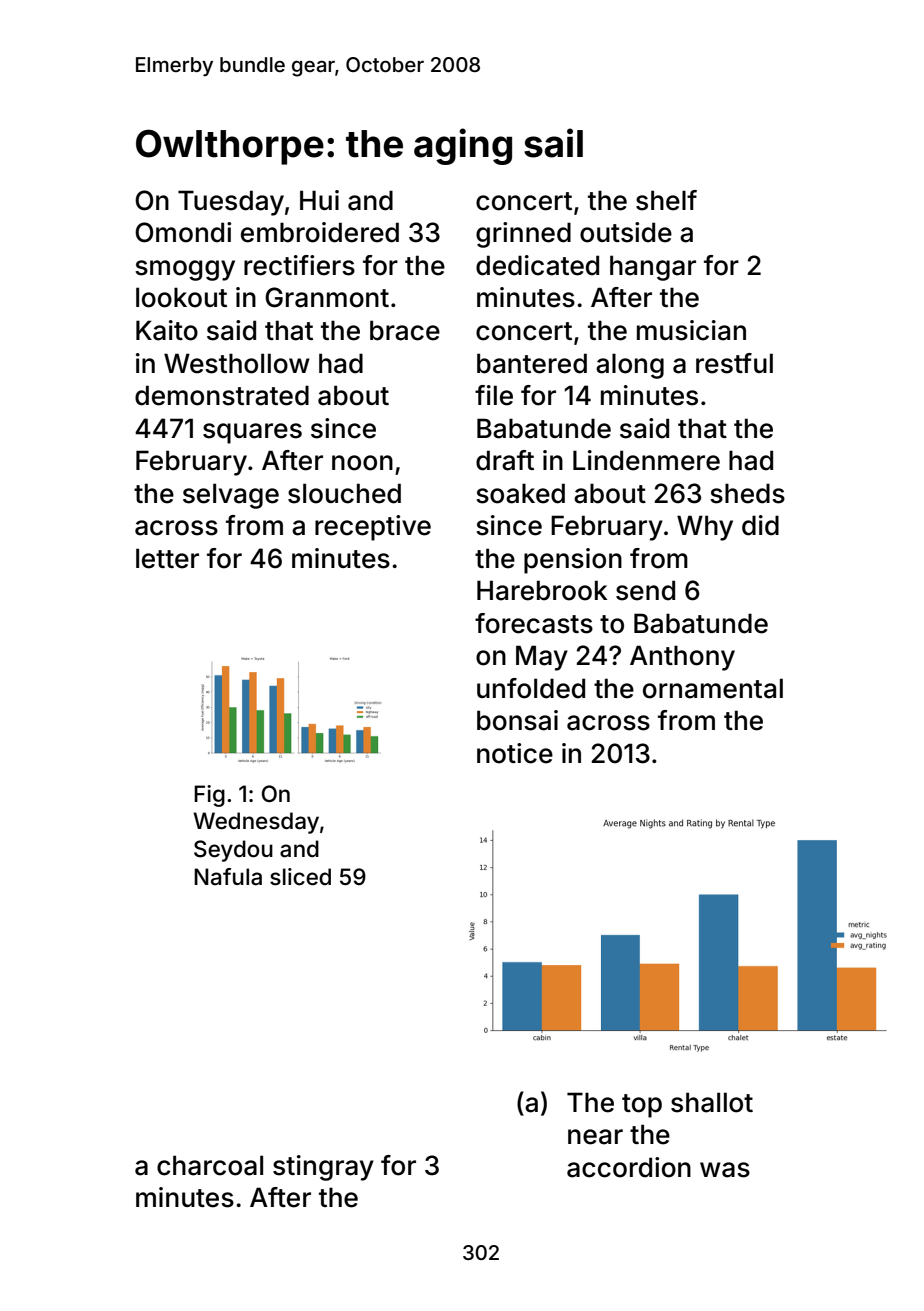 The width and height of the screenshot is (924, 1311). What do you see at coordinates (237, 363) in the screenshot?
I see `Westhollow` at bounding box center [237, 363].
